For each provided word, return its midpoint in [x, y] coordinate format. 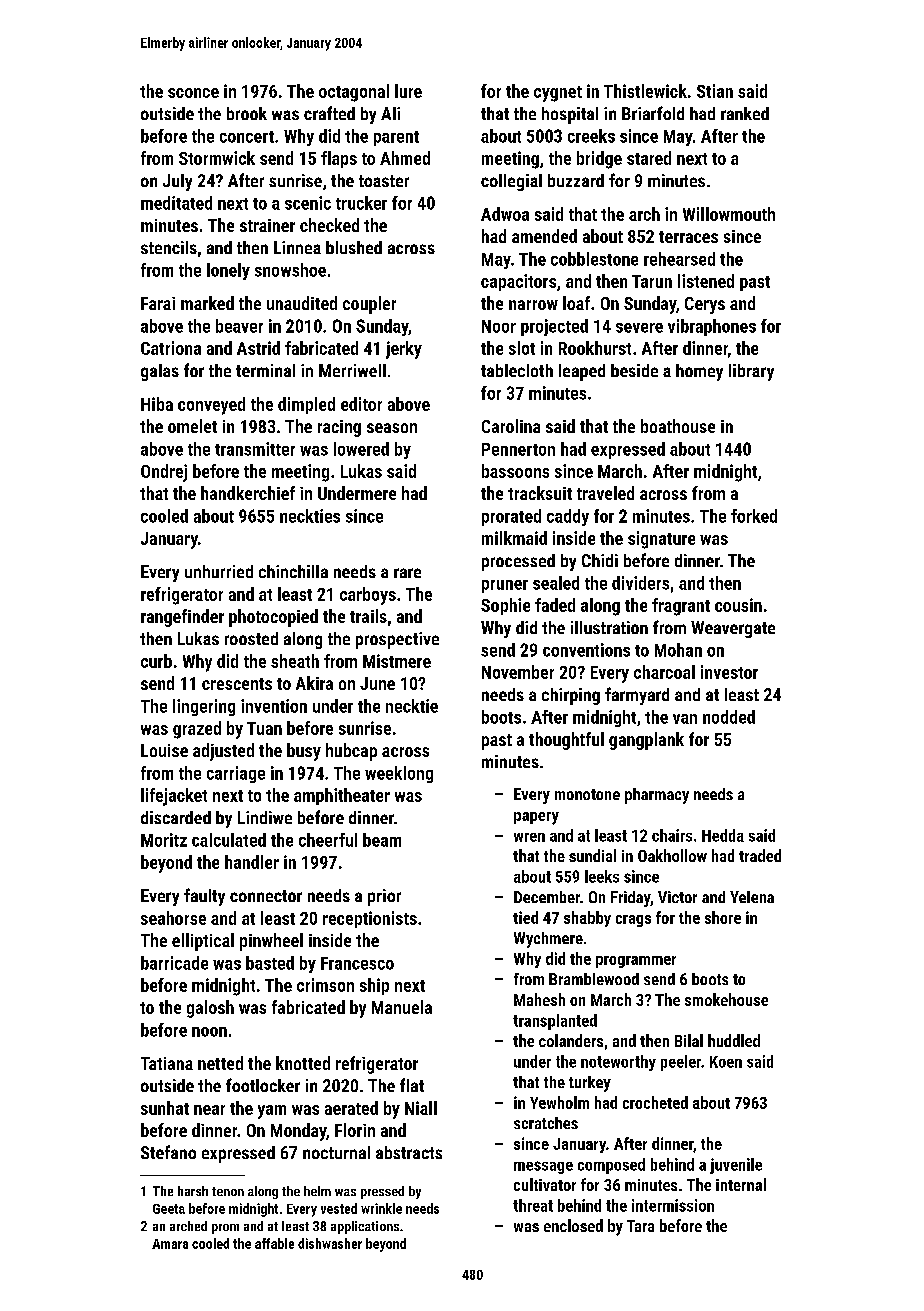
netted [220, 1063]
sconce [193, 93]
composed [611, 1166]
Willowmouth [729, 214]
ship [374, 986]
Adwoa [505, 214]
